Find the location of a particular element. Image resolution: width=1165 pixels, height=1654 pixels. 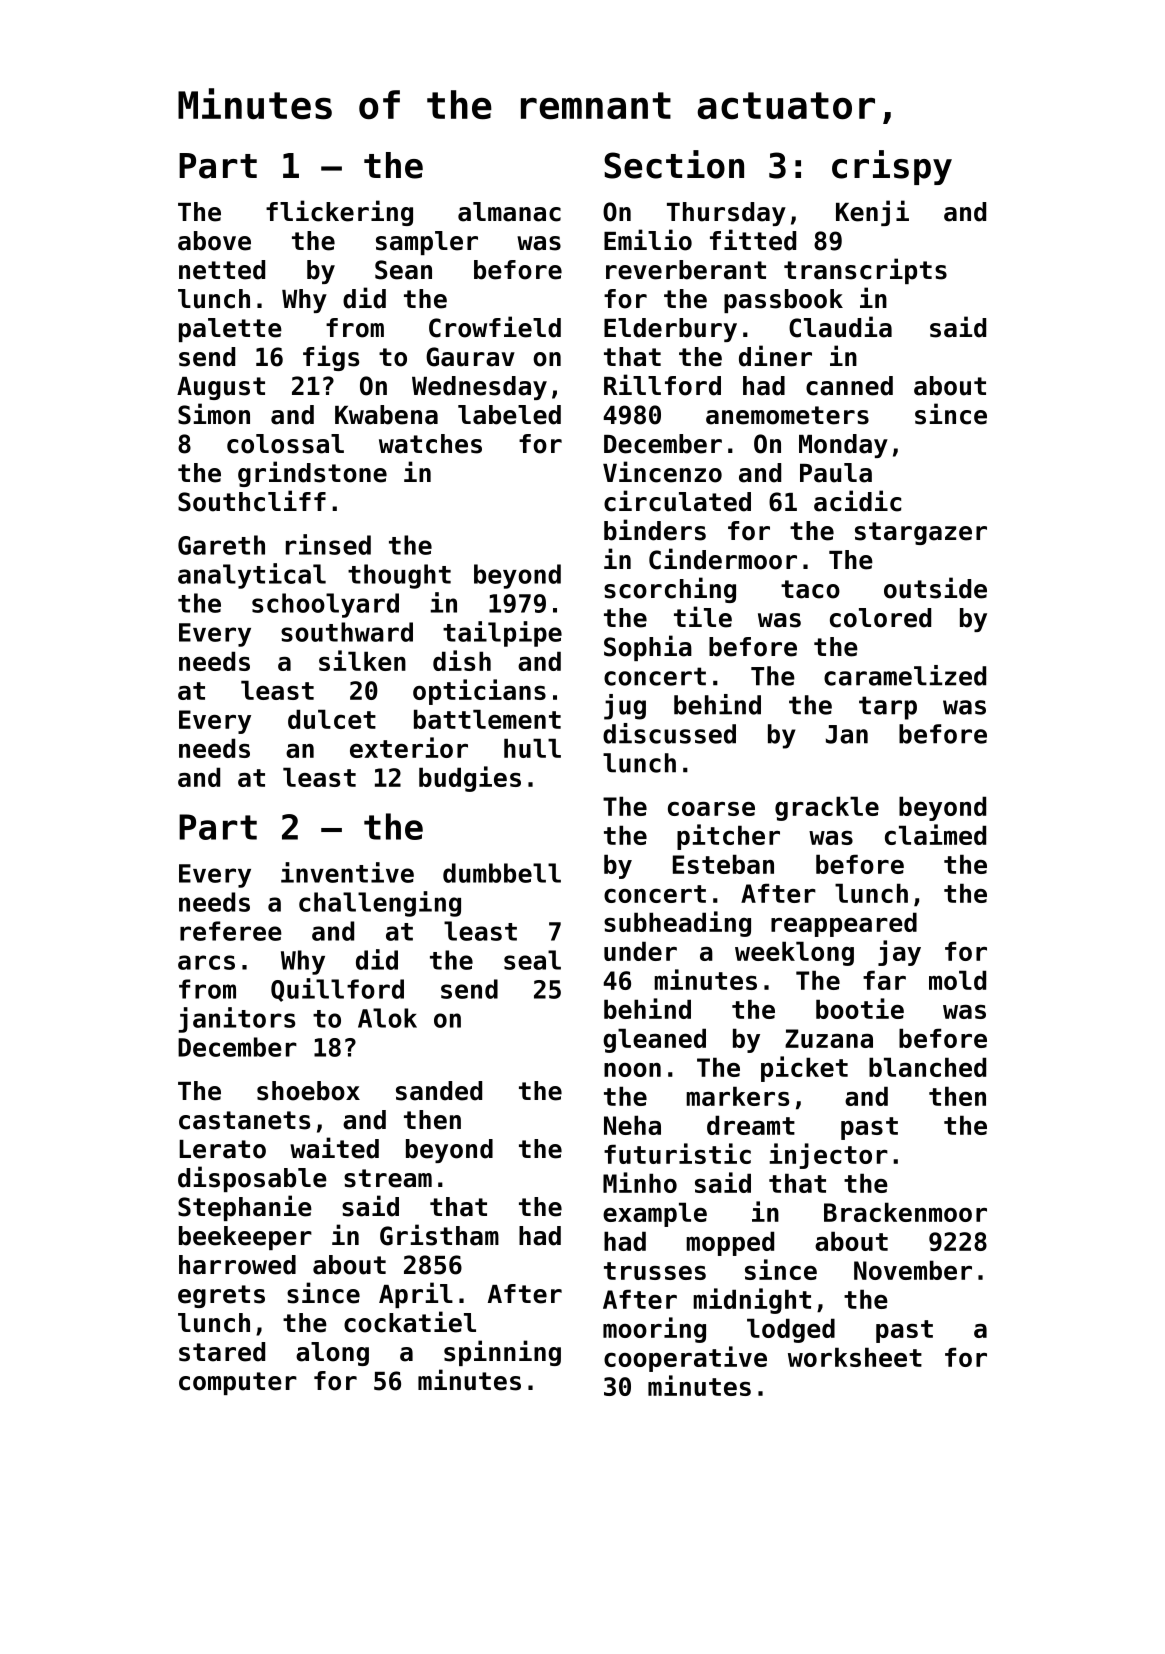

referee is located at coordinates (231, 931).
